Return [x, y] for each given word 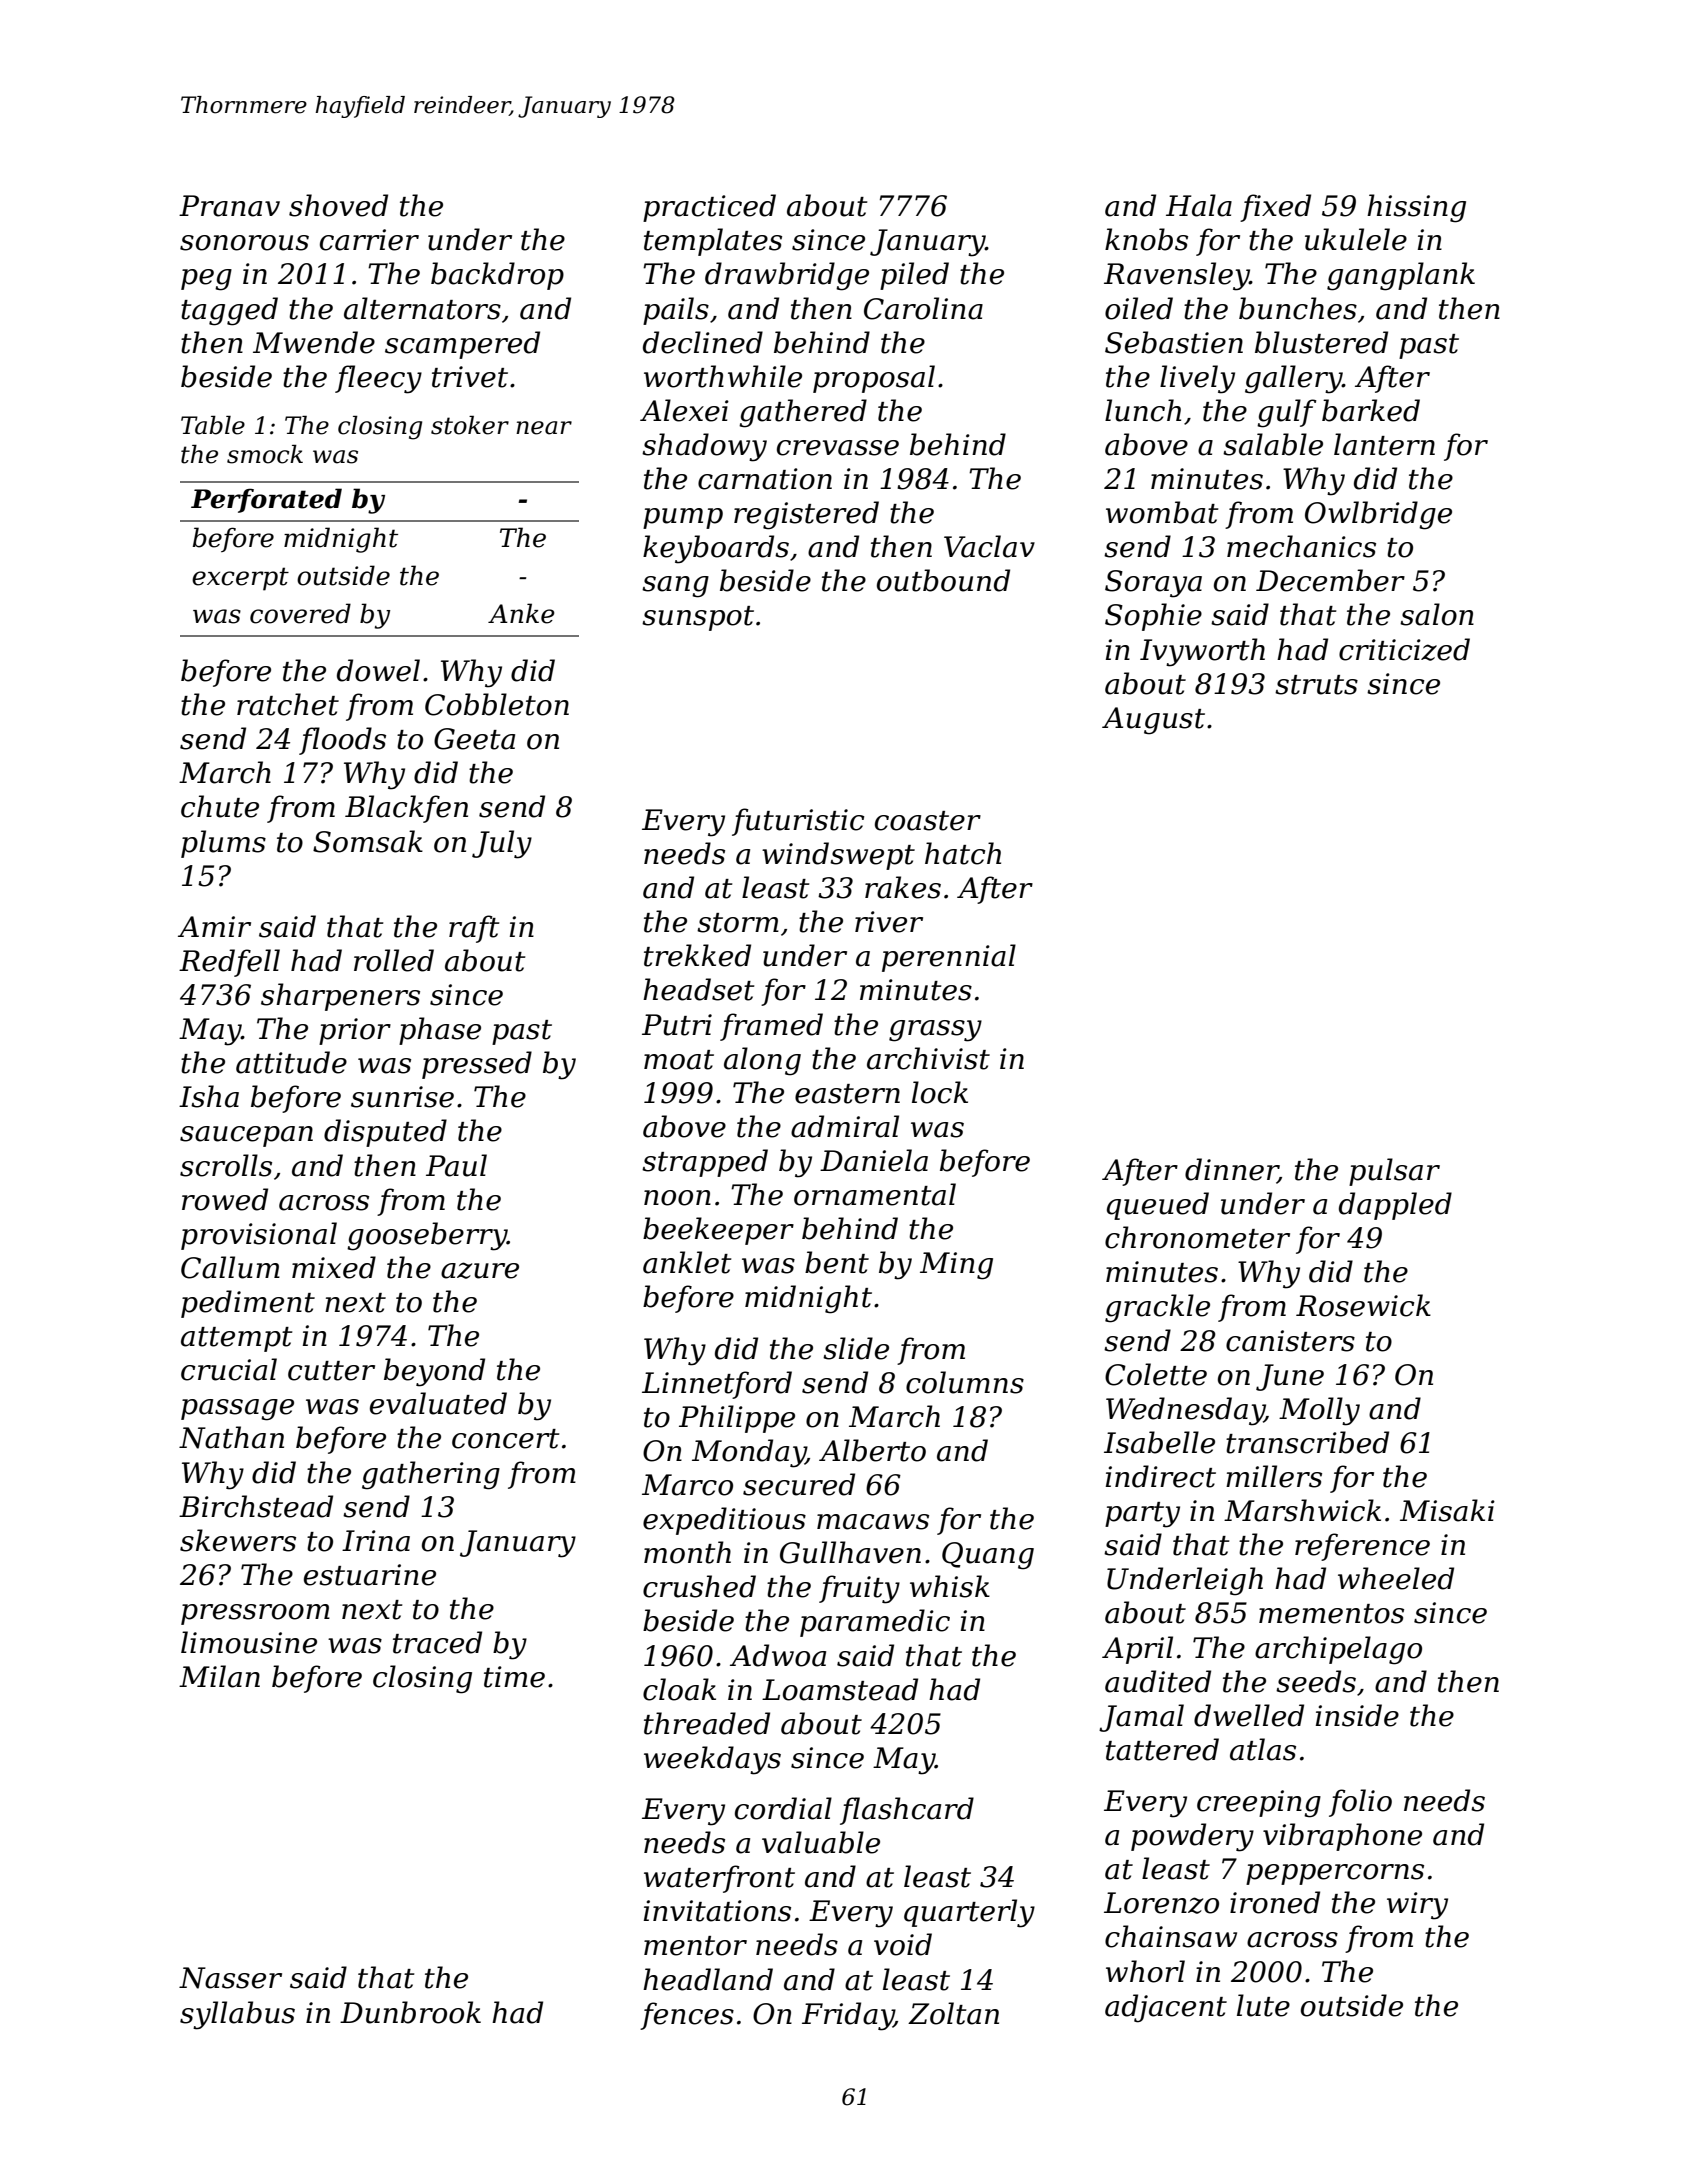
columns [965, 1382]
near [544, 428]
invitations [717, 1911]
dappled [1395, 1206]
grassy [935, 1031]
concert [505, 1439]
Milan [219, 1676]
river [889, 922]
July [502, 844]
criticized [1404, 649]
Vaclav [989, 546]
